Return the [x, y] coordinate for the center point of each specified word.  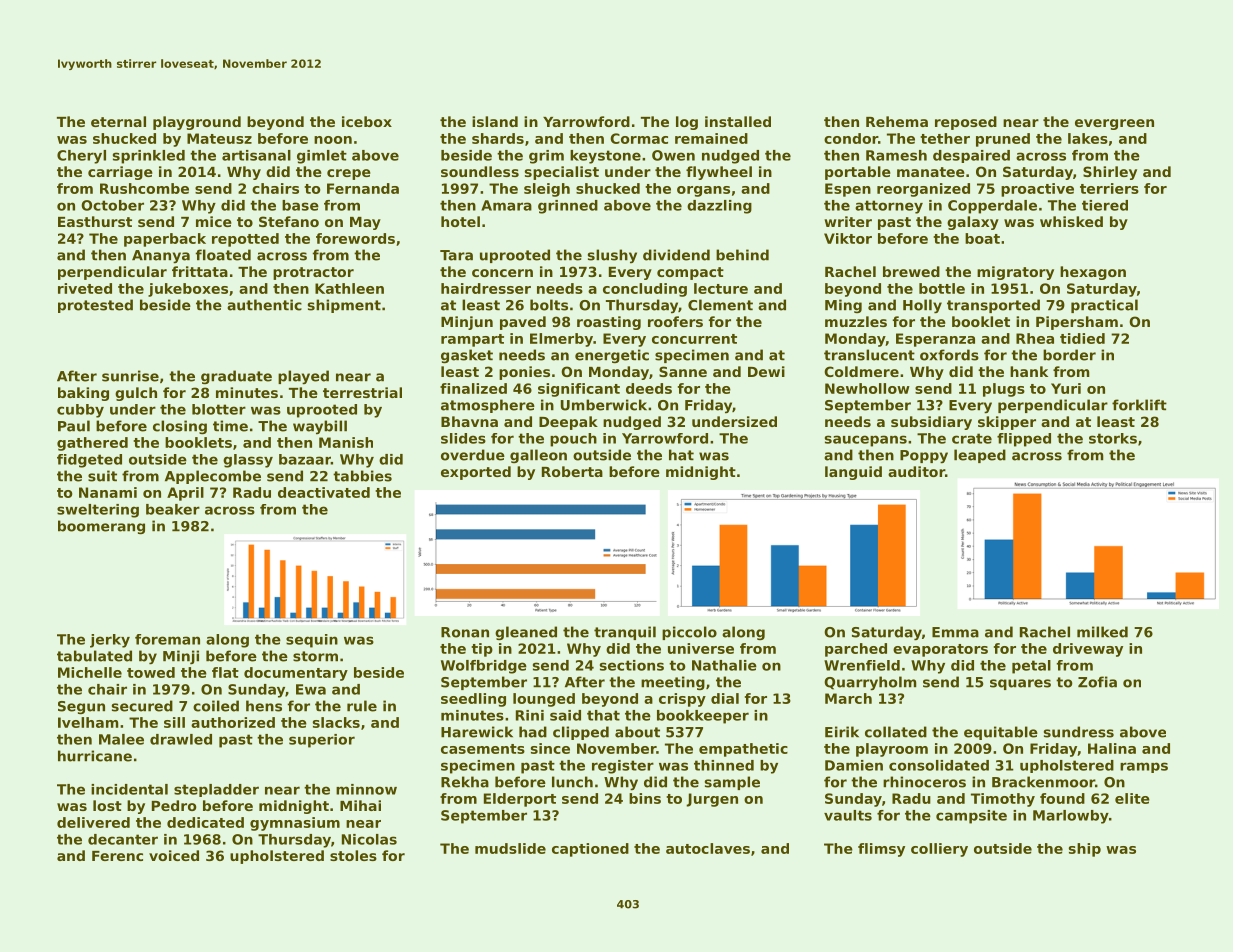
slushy [612, 256]
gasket [467, 356]
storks [1113, 438]
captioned [590, 850]
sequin [312, 641]
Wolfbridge [484, 667]
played [303, 377]
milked [1102, 632]
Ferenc [117, 856]
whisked [1071, 221]
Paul [74, 426]
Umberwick [604, 405]
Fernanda [363, 188]
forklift [1139, 405]
